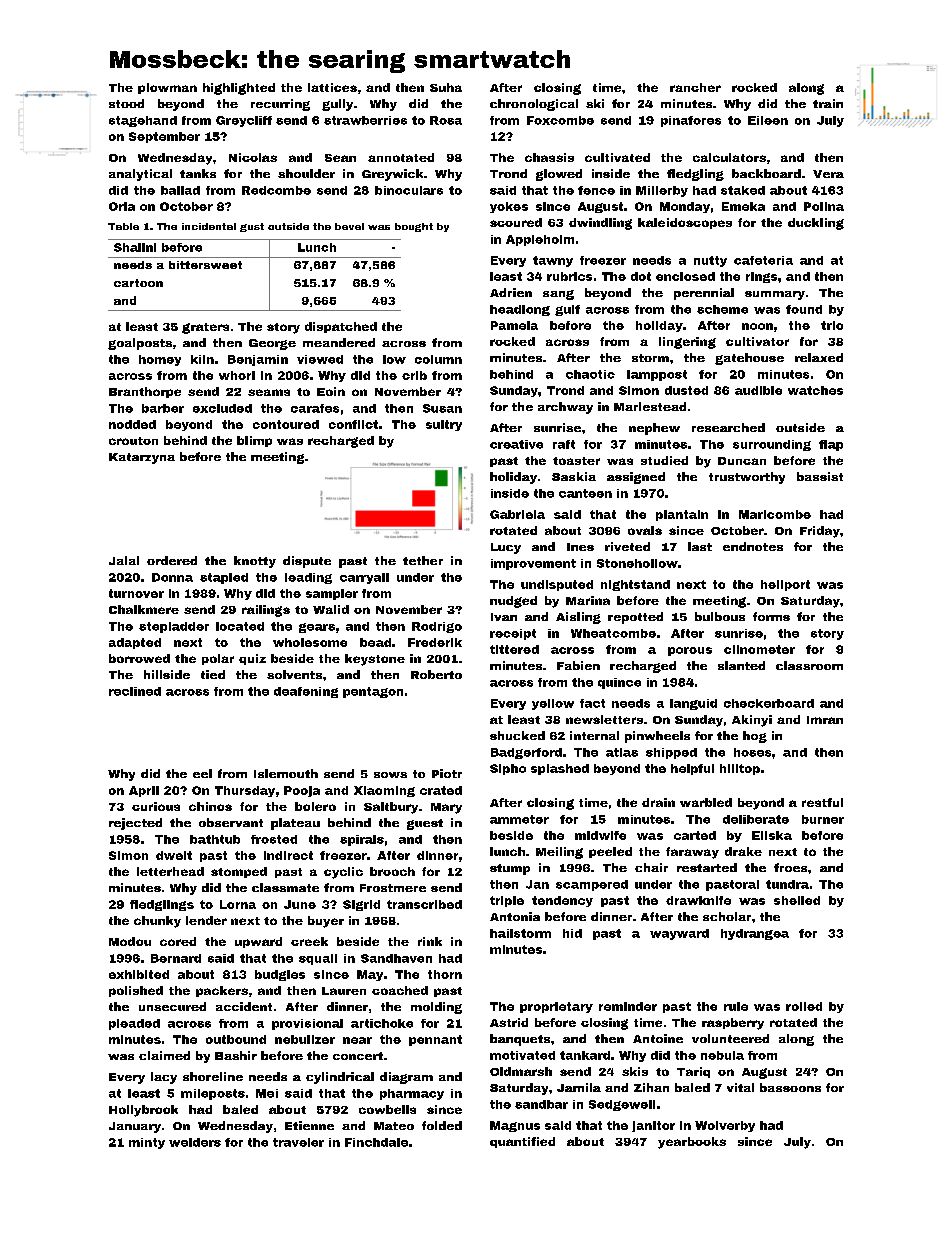 The height and width of the document is (1233, 952). I want to click on deafening, so click(306, 692).
